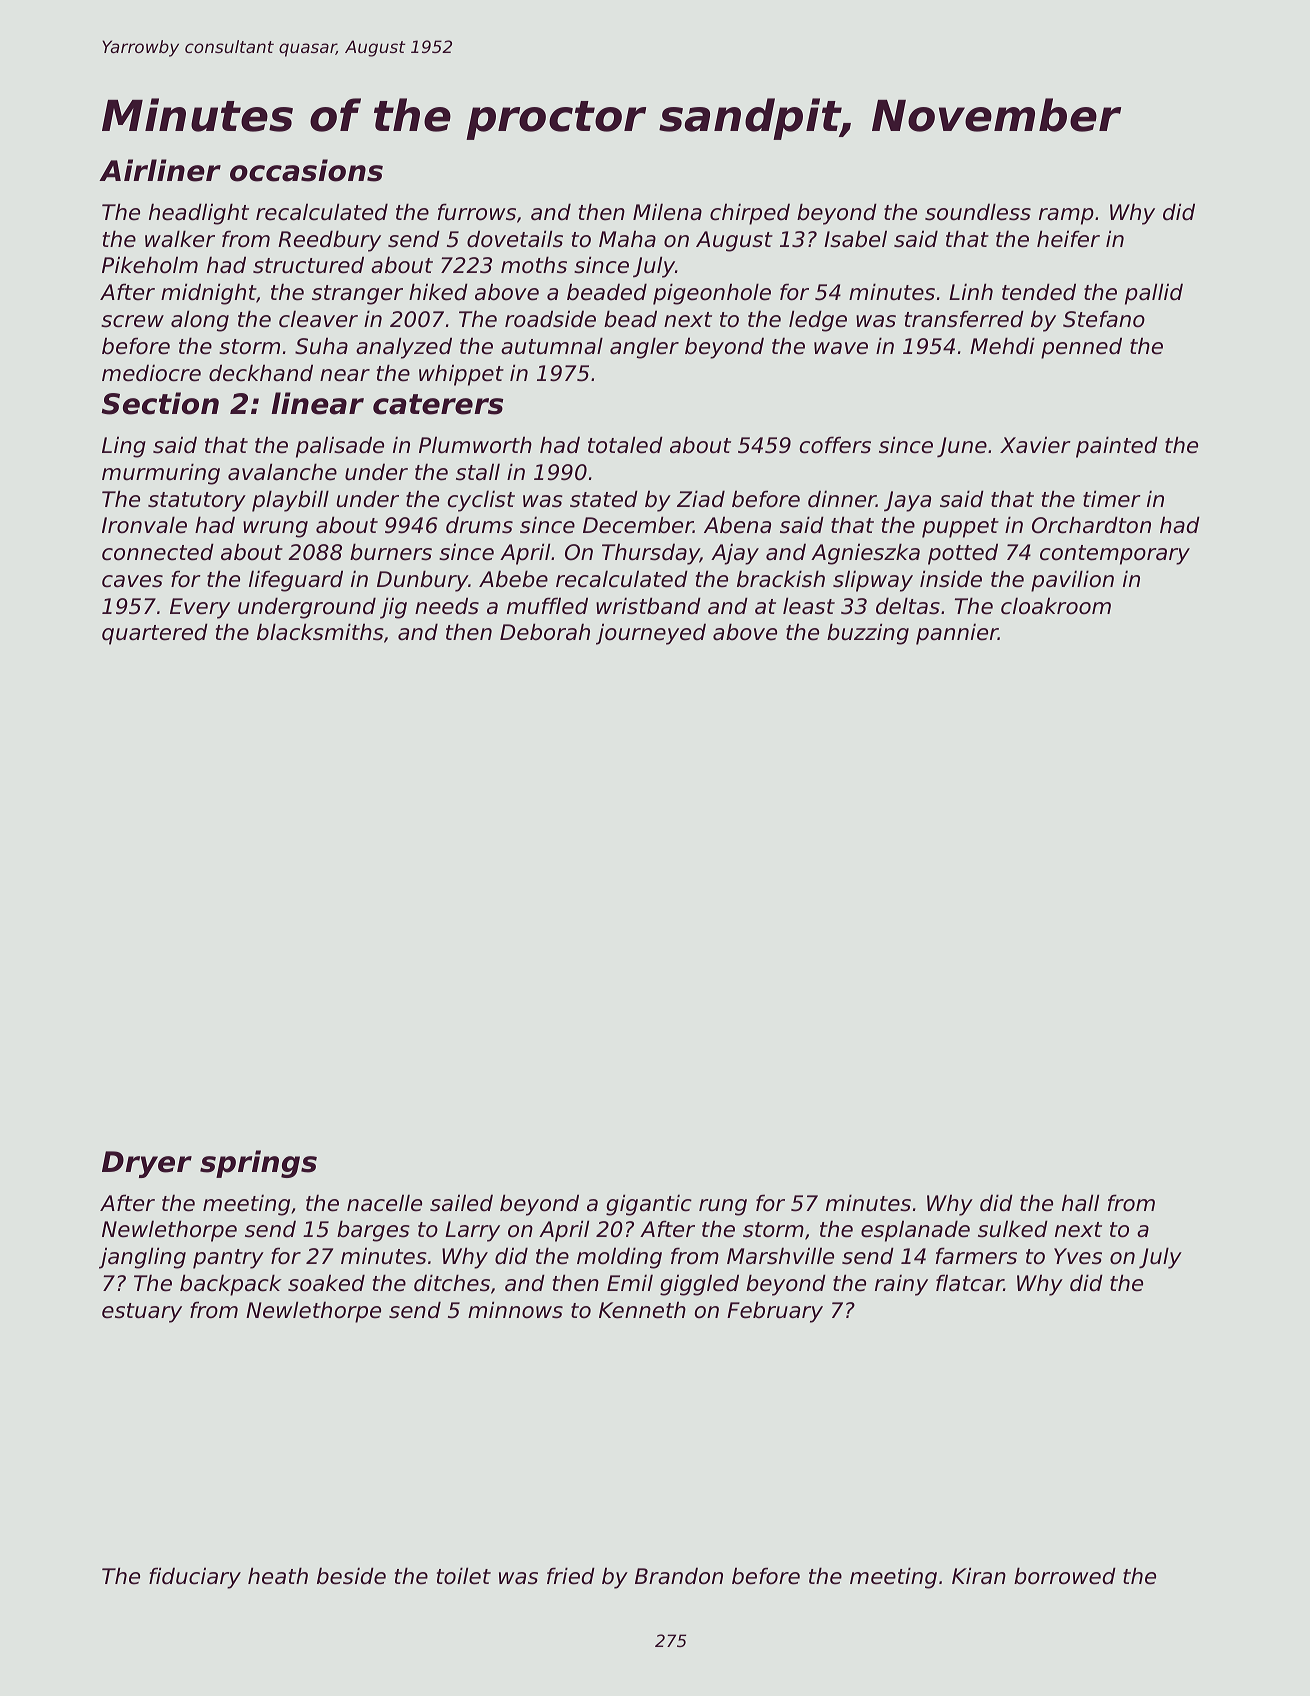  Describe the element at coordinates (842, 499) in the document. I see `dinner` at that location.
